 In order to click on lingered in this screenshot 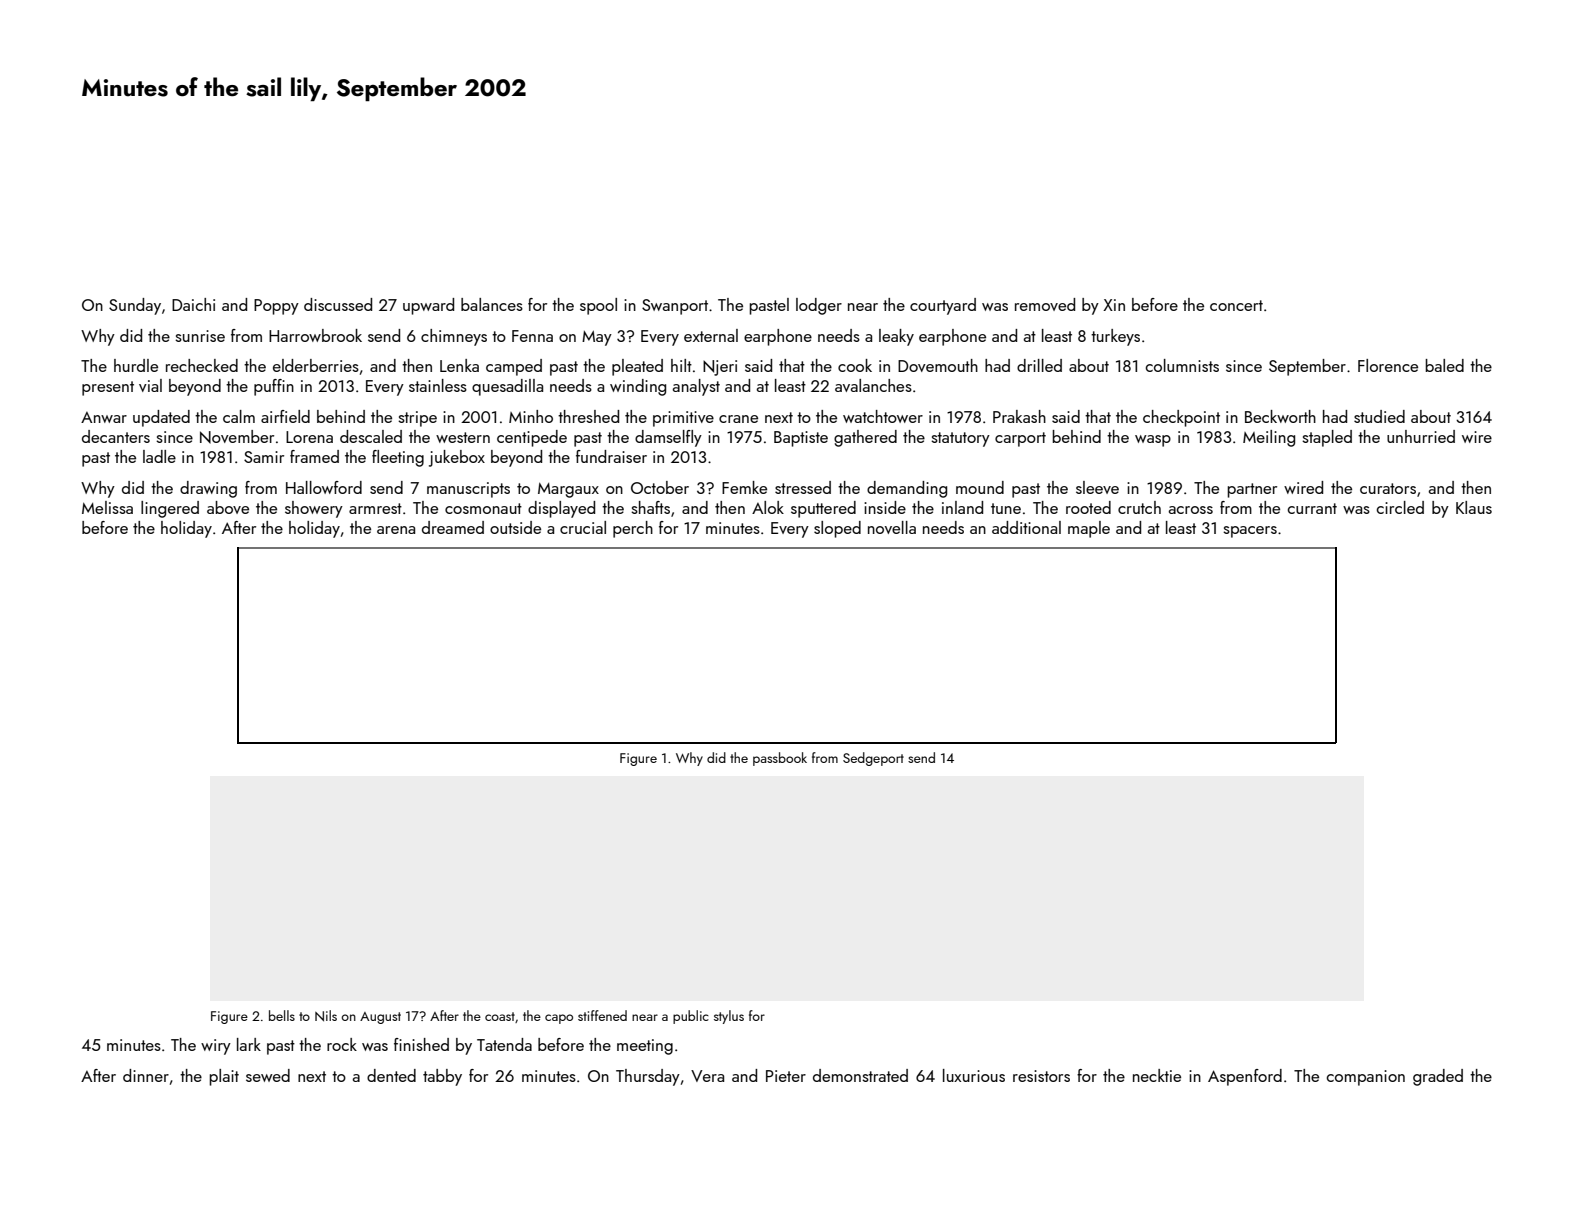, I will do `click(170, 509)`.
